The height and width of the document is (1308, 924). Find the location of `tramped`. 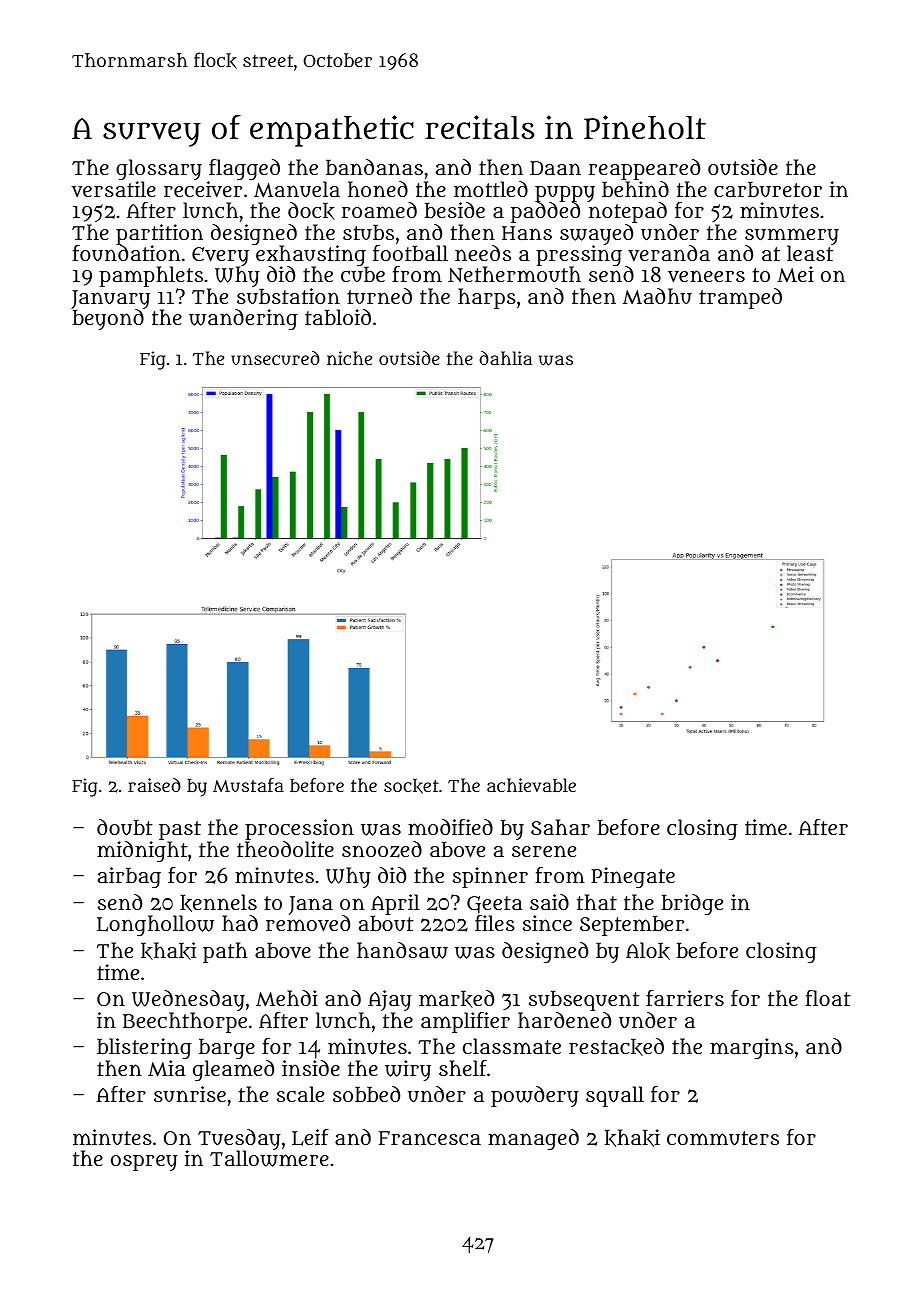

tramped is located at coordinates (740, 298).
